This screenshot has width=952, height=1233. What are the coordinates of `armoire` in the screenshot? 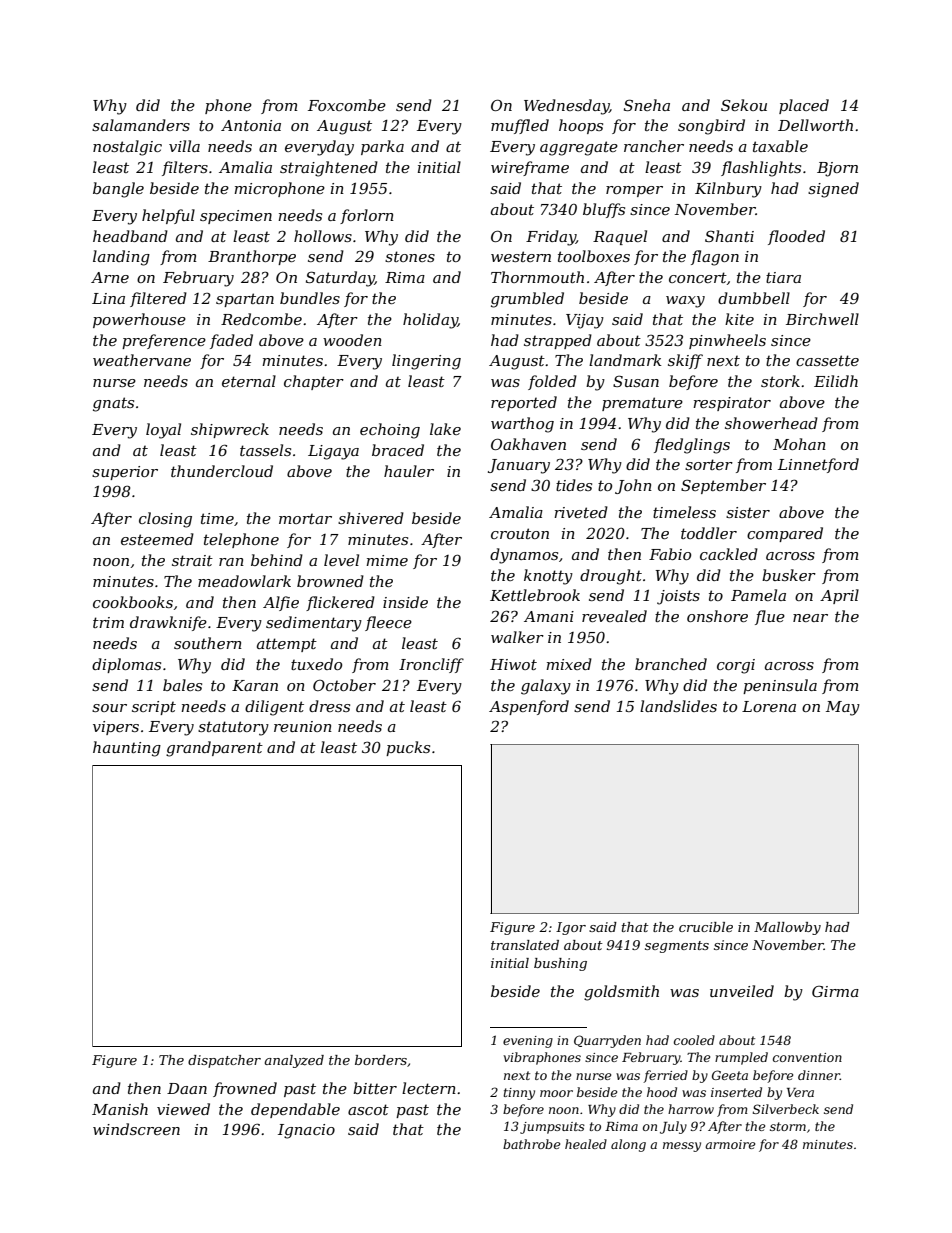 It's located at (730, 1144).
